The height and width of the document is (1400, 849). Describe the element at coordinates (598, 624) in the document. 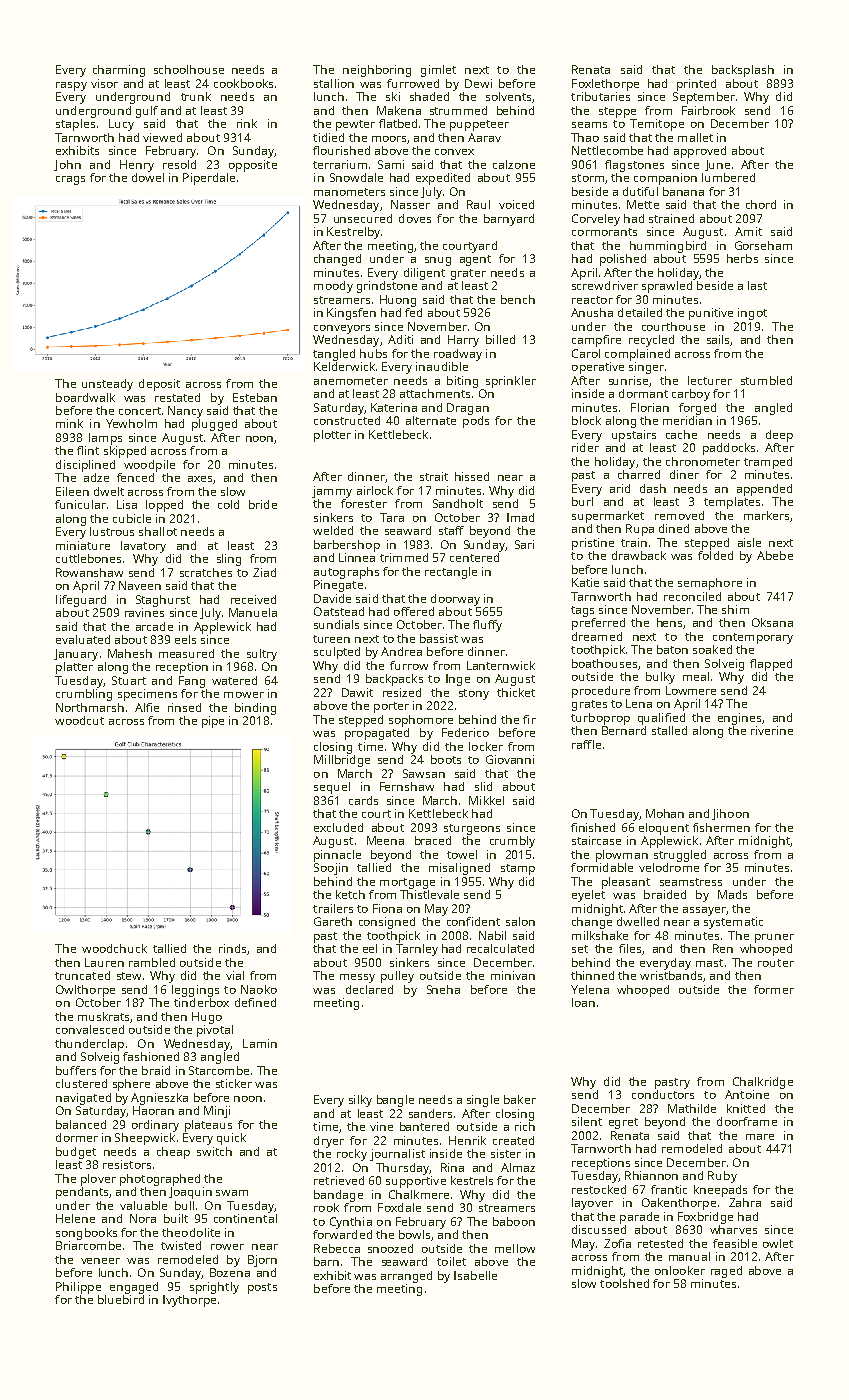

I see `preferred` at that location.
